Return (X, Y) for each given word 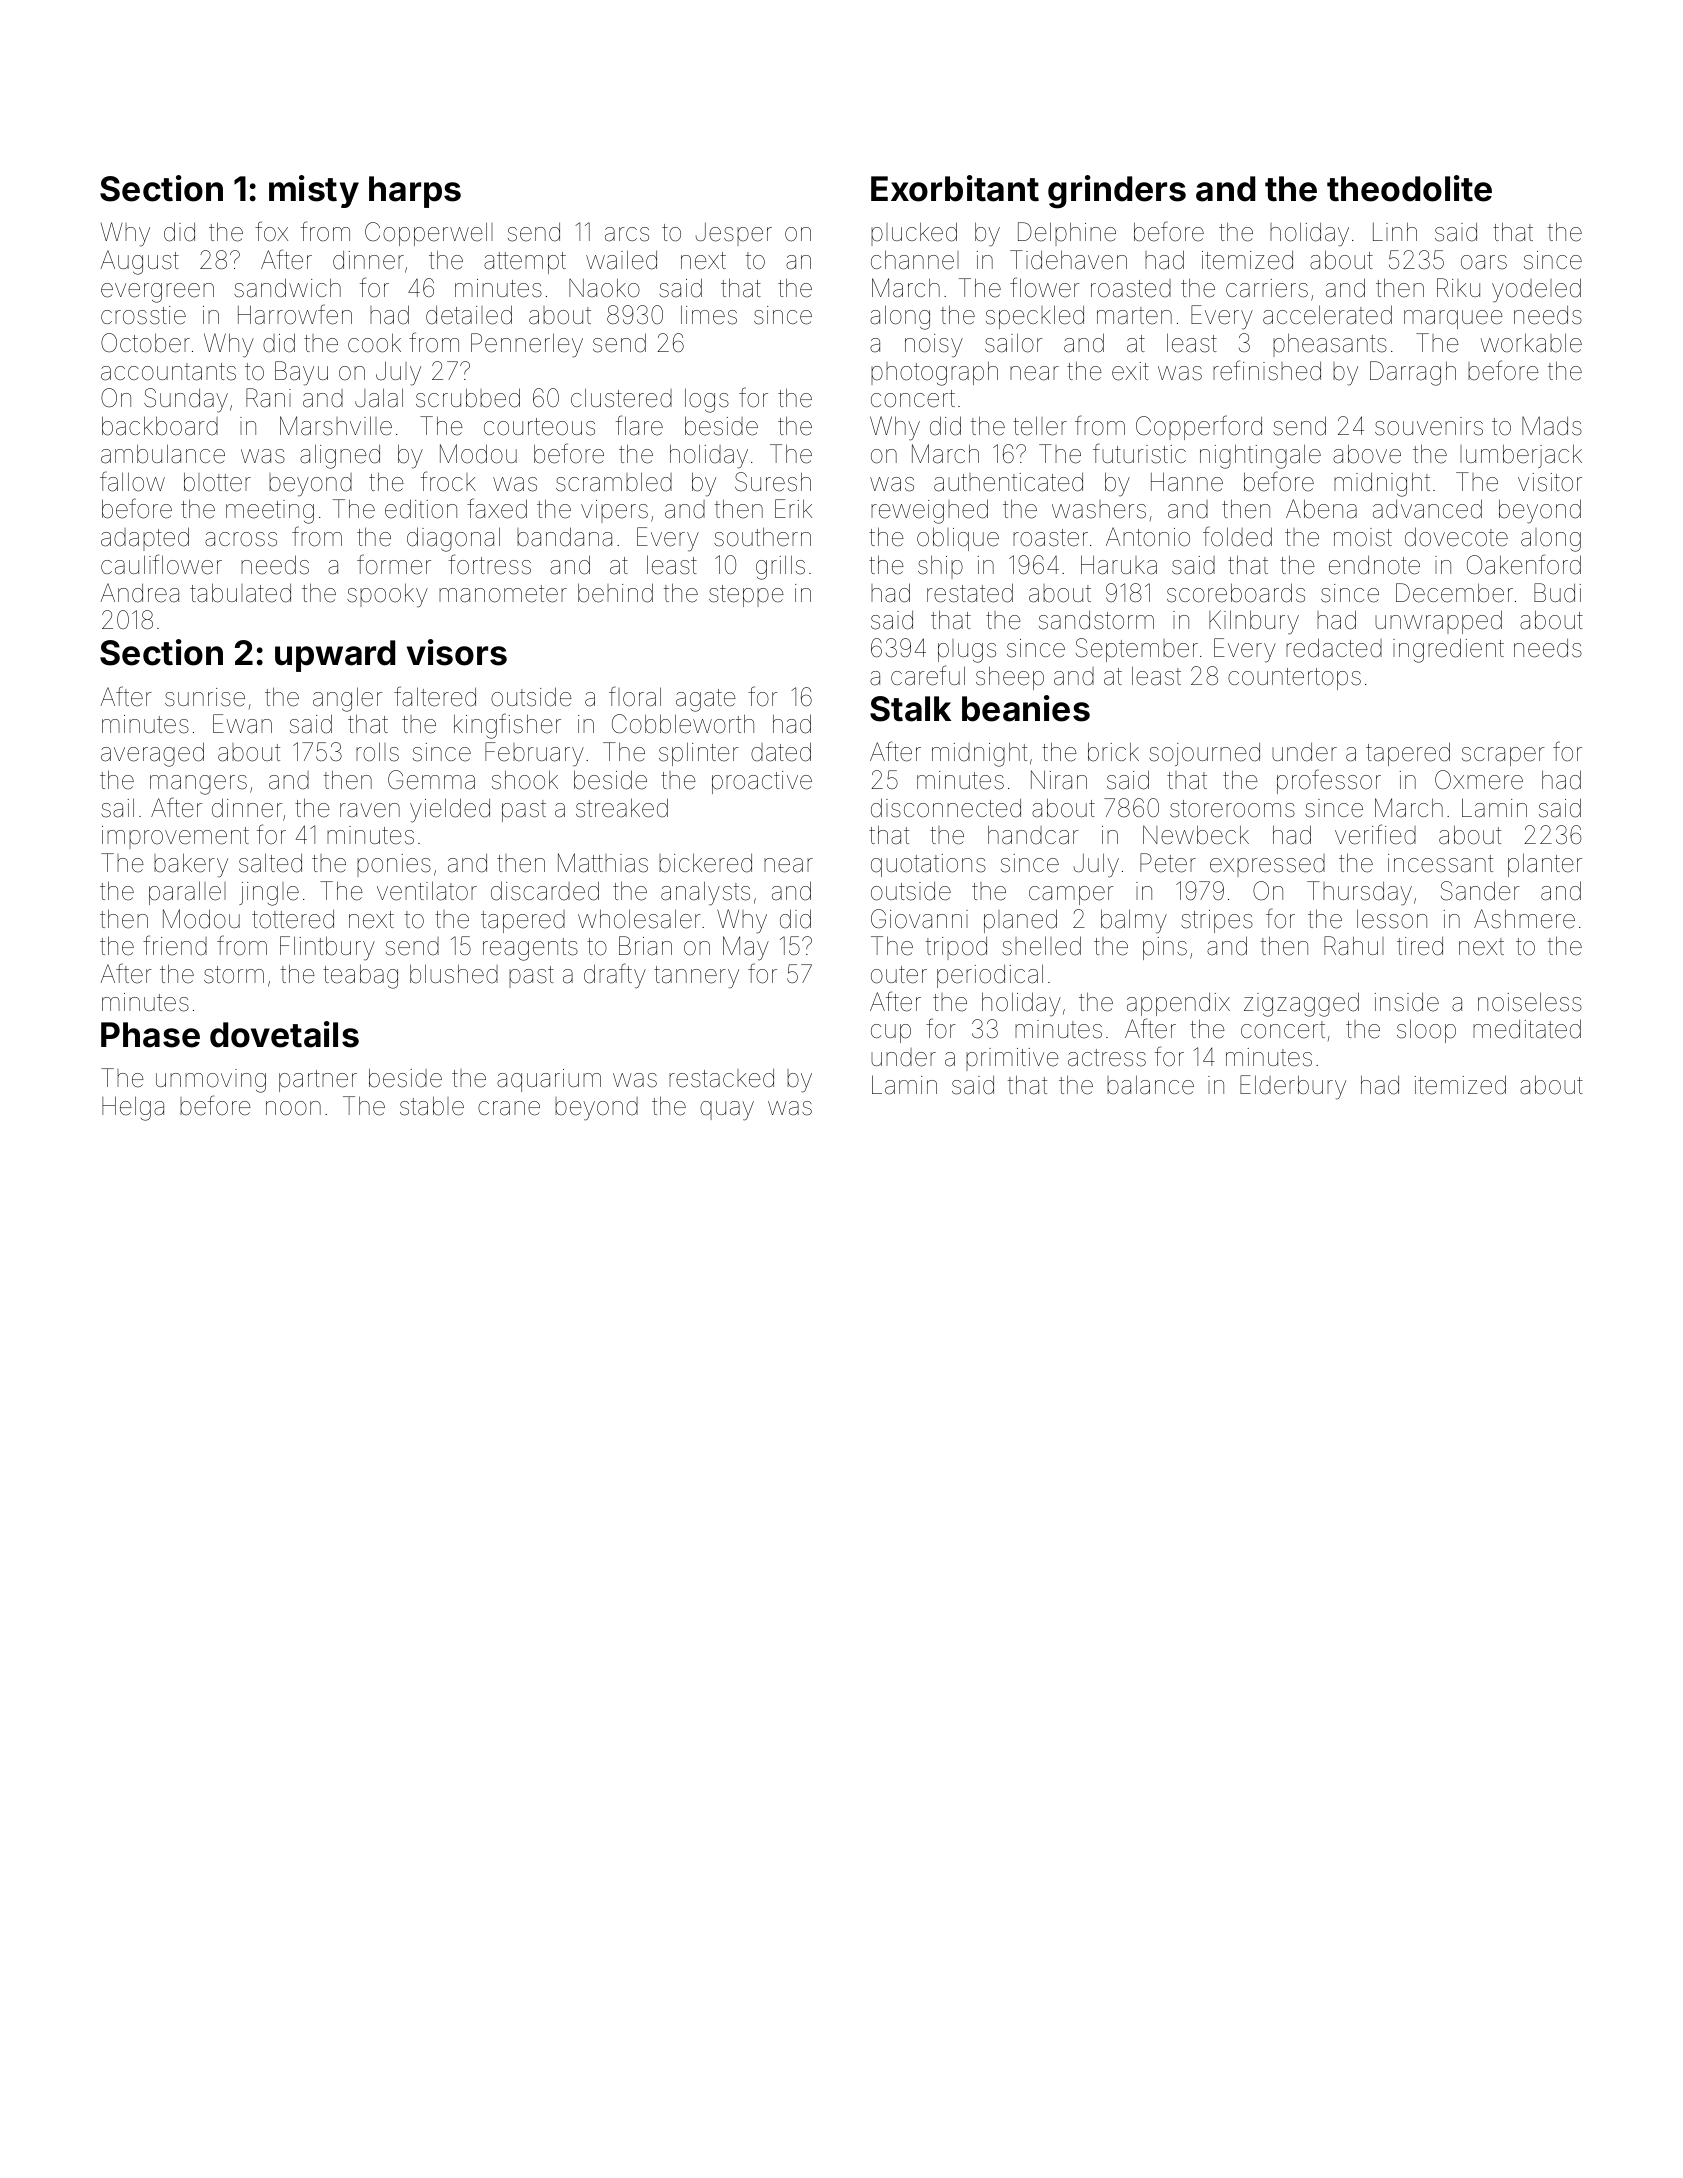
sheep (1010, 678)
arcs (627, 234)
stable (432, 1106)
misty (314, 191)
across (241, 539)
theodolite (1409, 188)
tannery (696, 977)
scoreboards (1236, 593)
